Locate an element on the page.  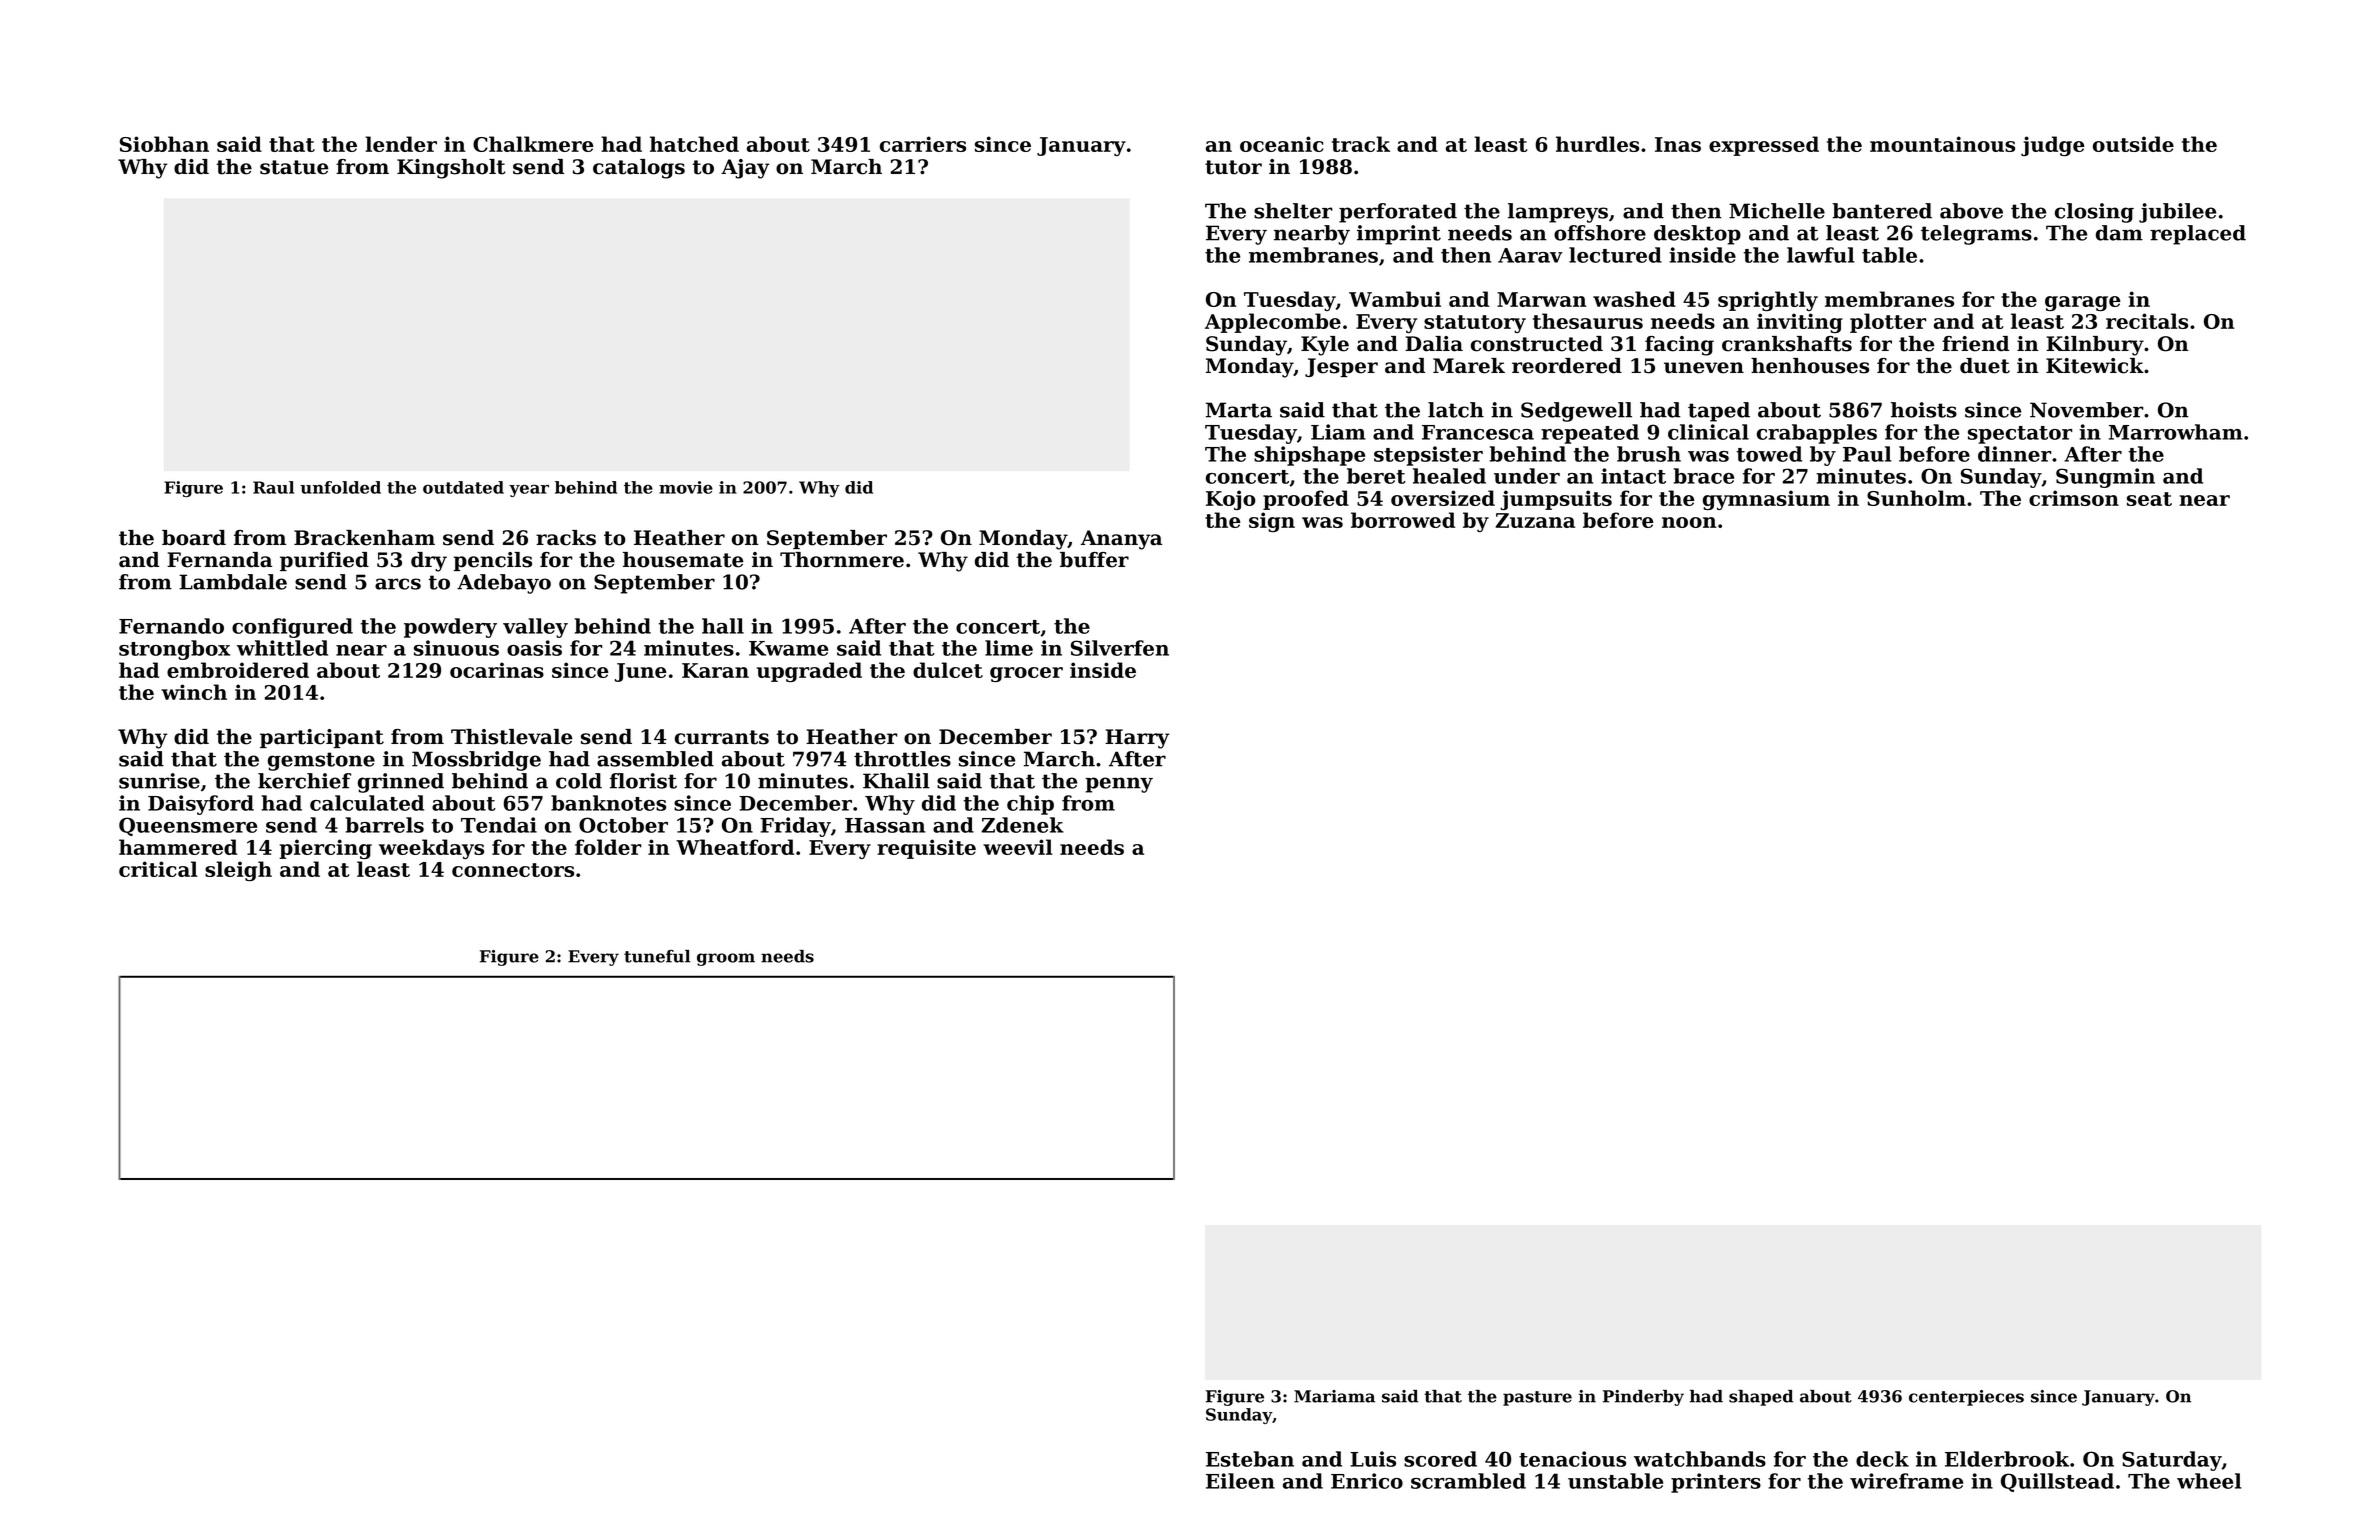
Esteban is located at coordinates (1250, 1459).
